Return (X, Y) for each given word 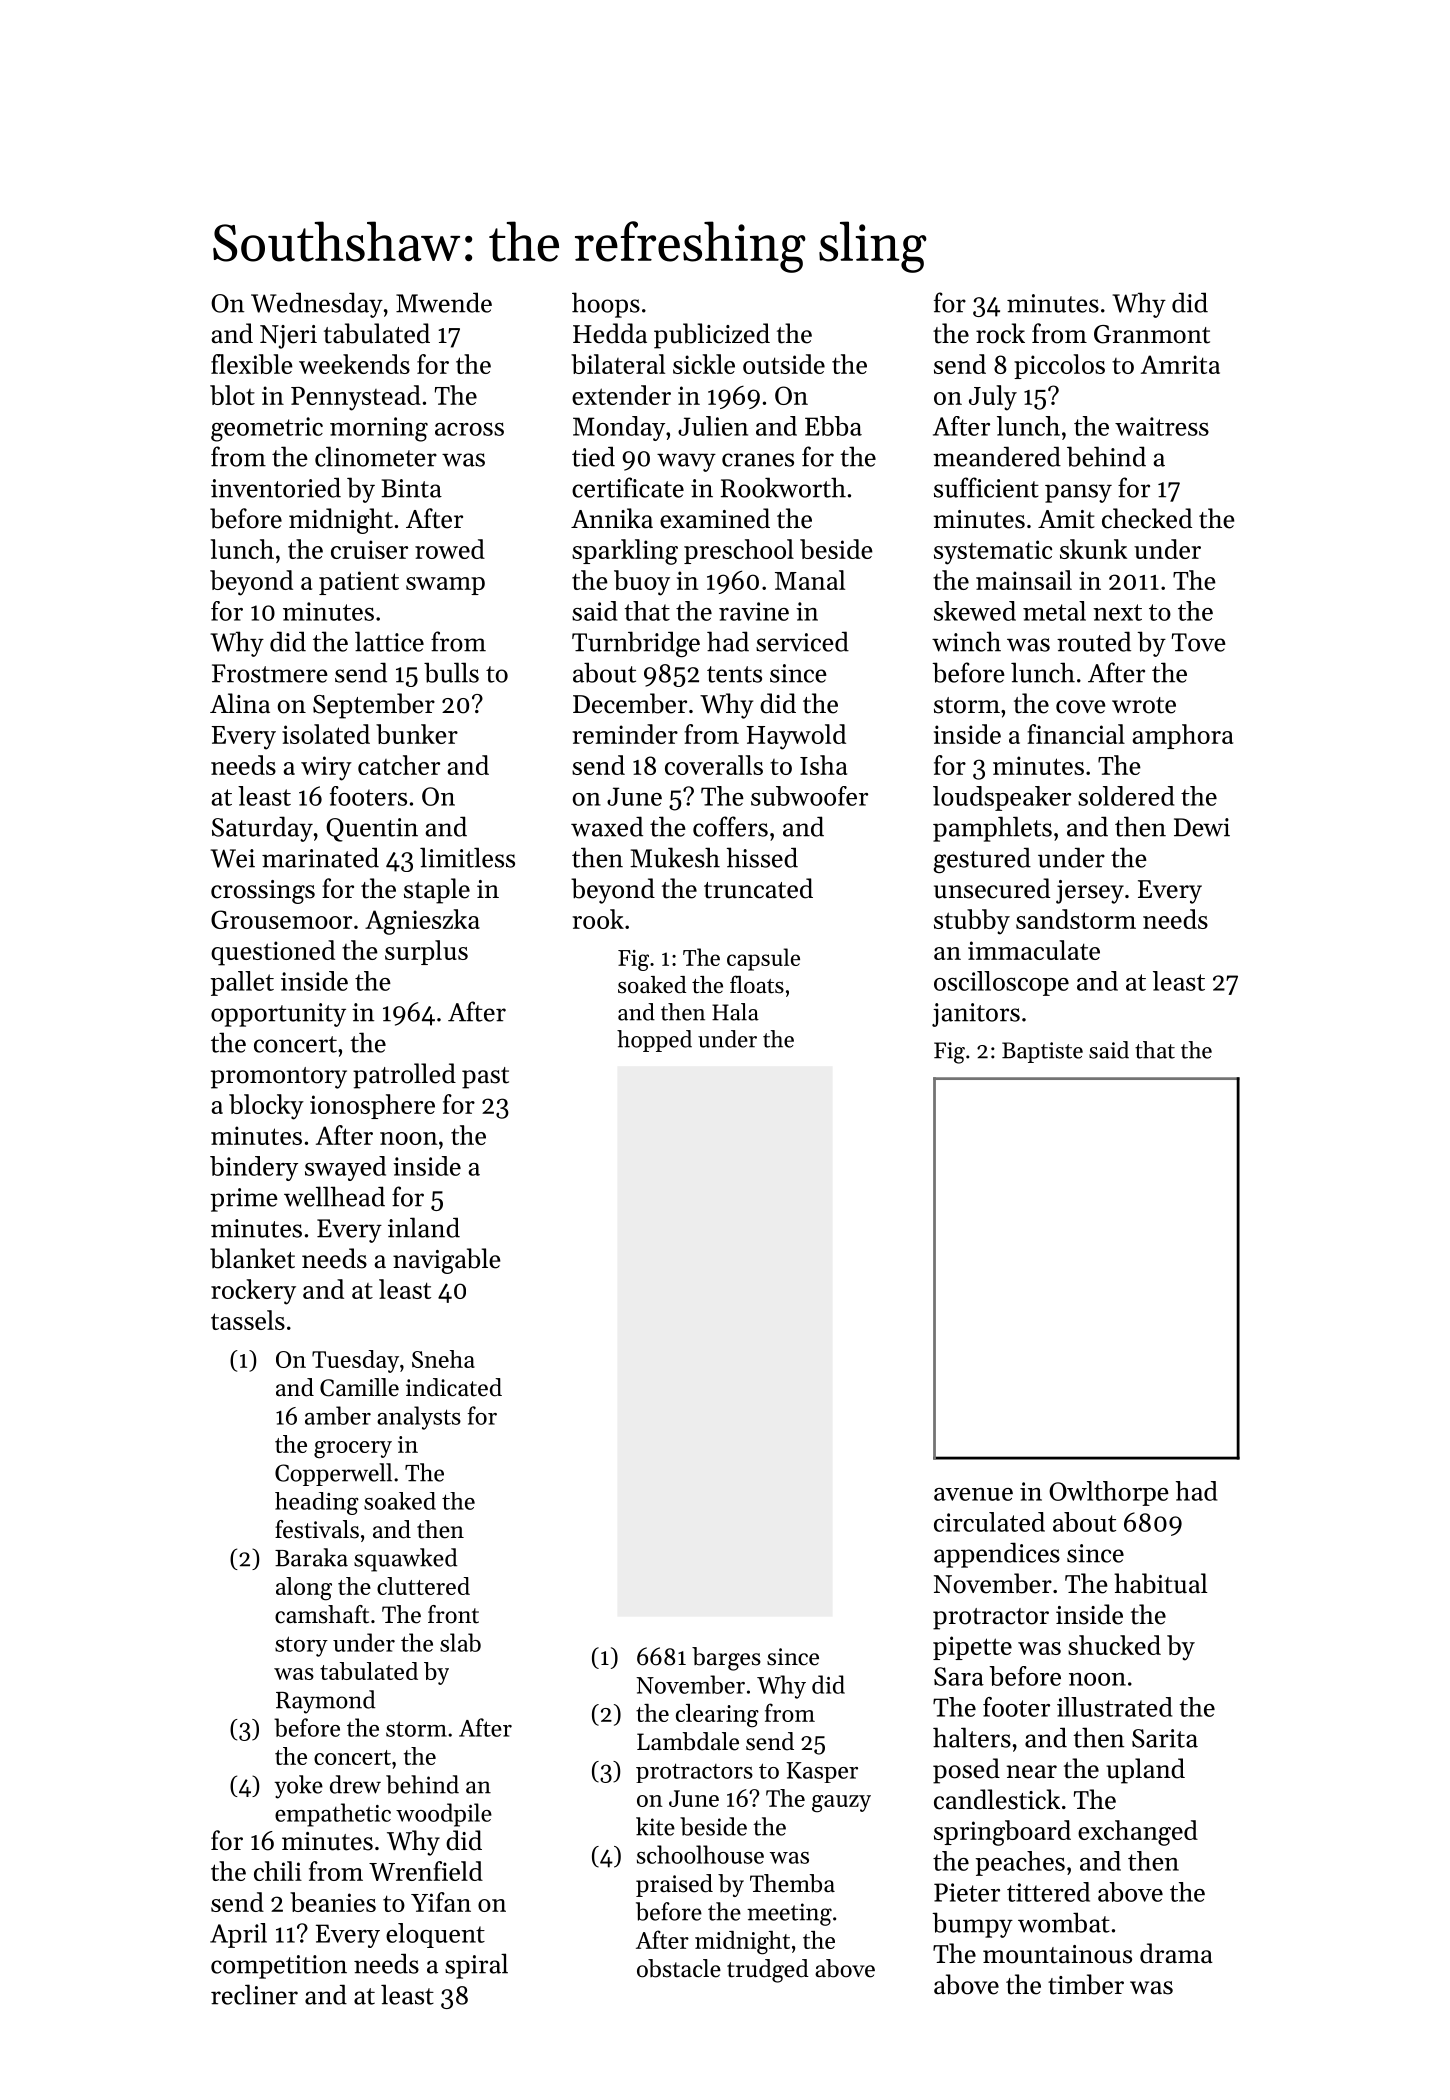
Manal (810, 580)
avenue (973, 1494)
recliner (254, 1994)
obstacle (679, 1968)
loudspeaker (1002, 798)
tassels (248, 1320)
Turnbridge (636, 644)
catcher (399, 765)
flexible (252, 364)
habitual (1161, 1583)
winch (966, 641)
